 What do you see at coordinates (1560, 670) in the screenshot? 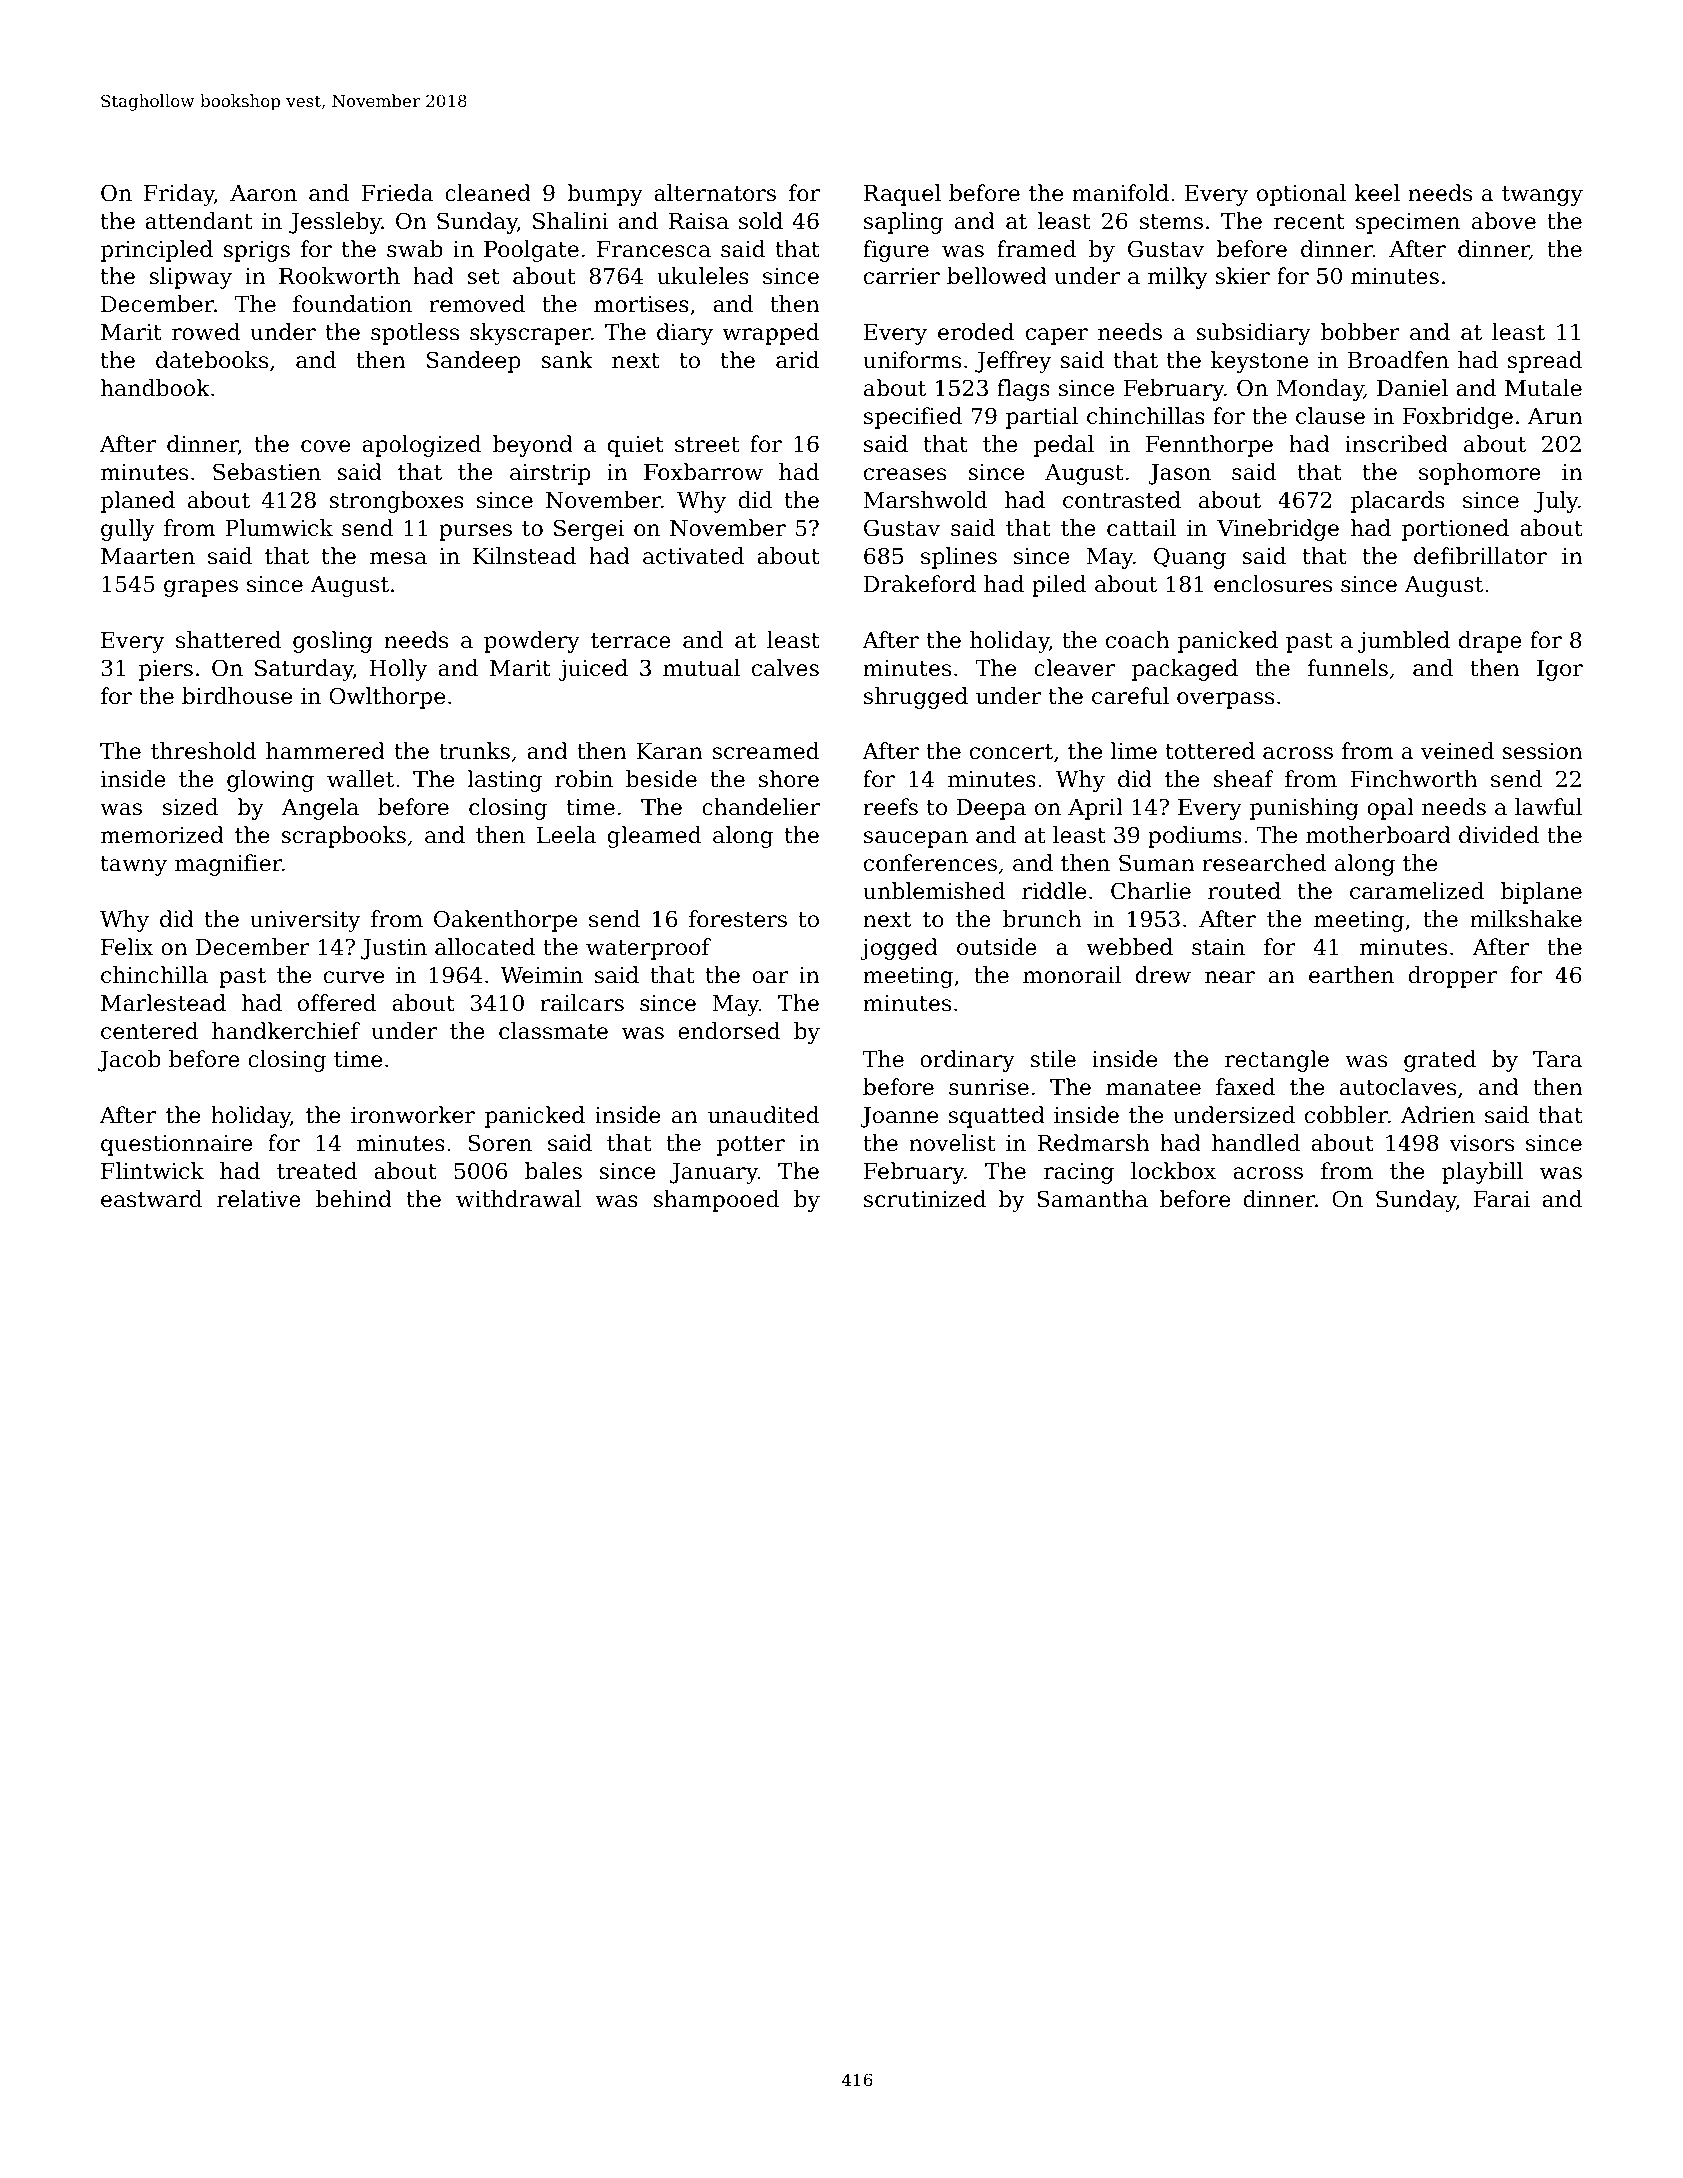
I see `Igor` at bounding box center [1560, 670].
